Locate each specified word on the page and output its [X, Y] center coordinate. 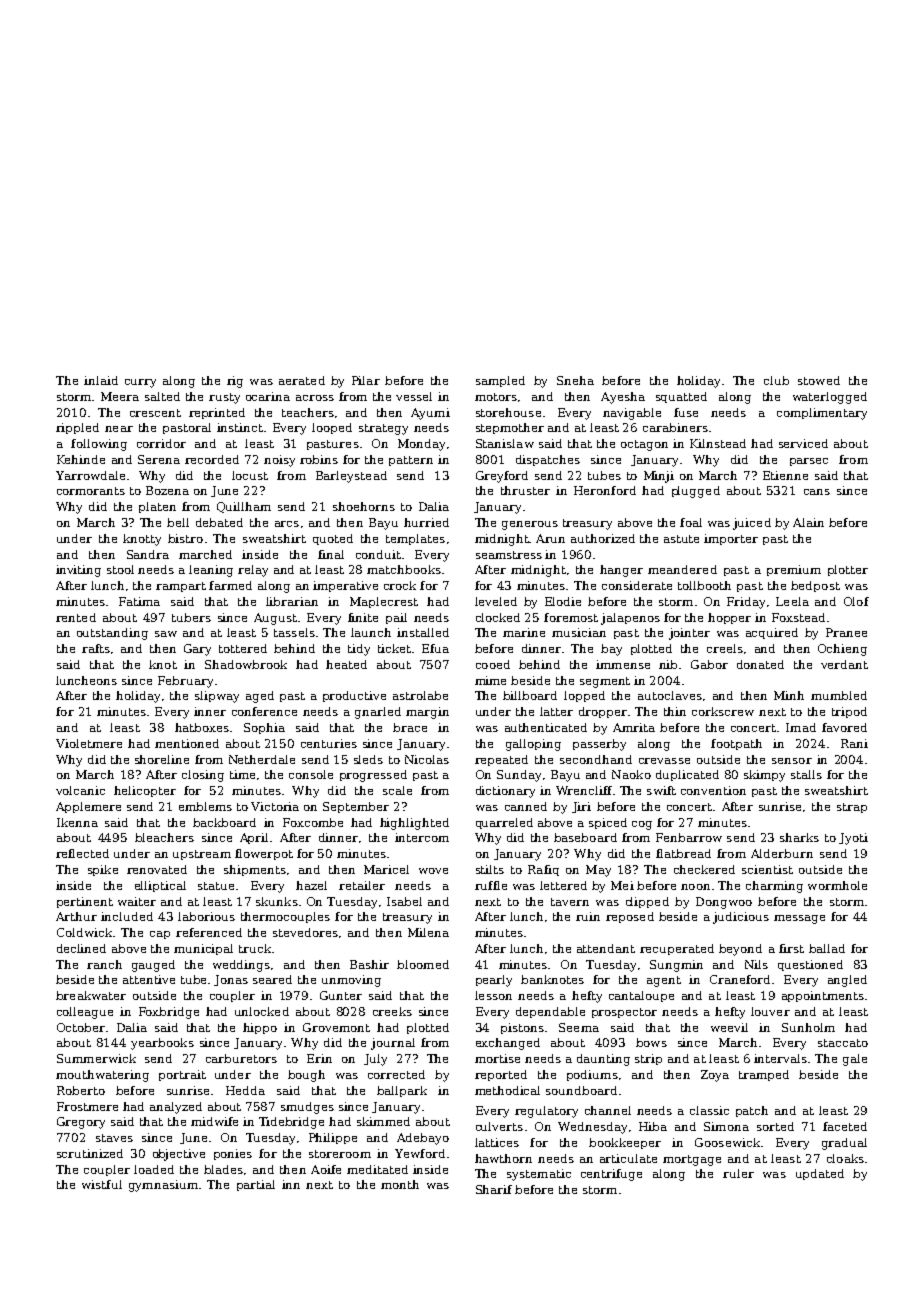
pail [396, 618]
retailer [362, 885]
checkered [704, 869]
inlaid [101, 380]
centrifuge [611, 1175]
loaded [154, 1169]
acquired [772, 633]
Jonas [231, 980]
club [776, 380]
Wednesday [592, 1128]
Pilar [366, 380]
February [185, 682]
